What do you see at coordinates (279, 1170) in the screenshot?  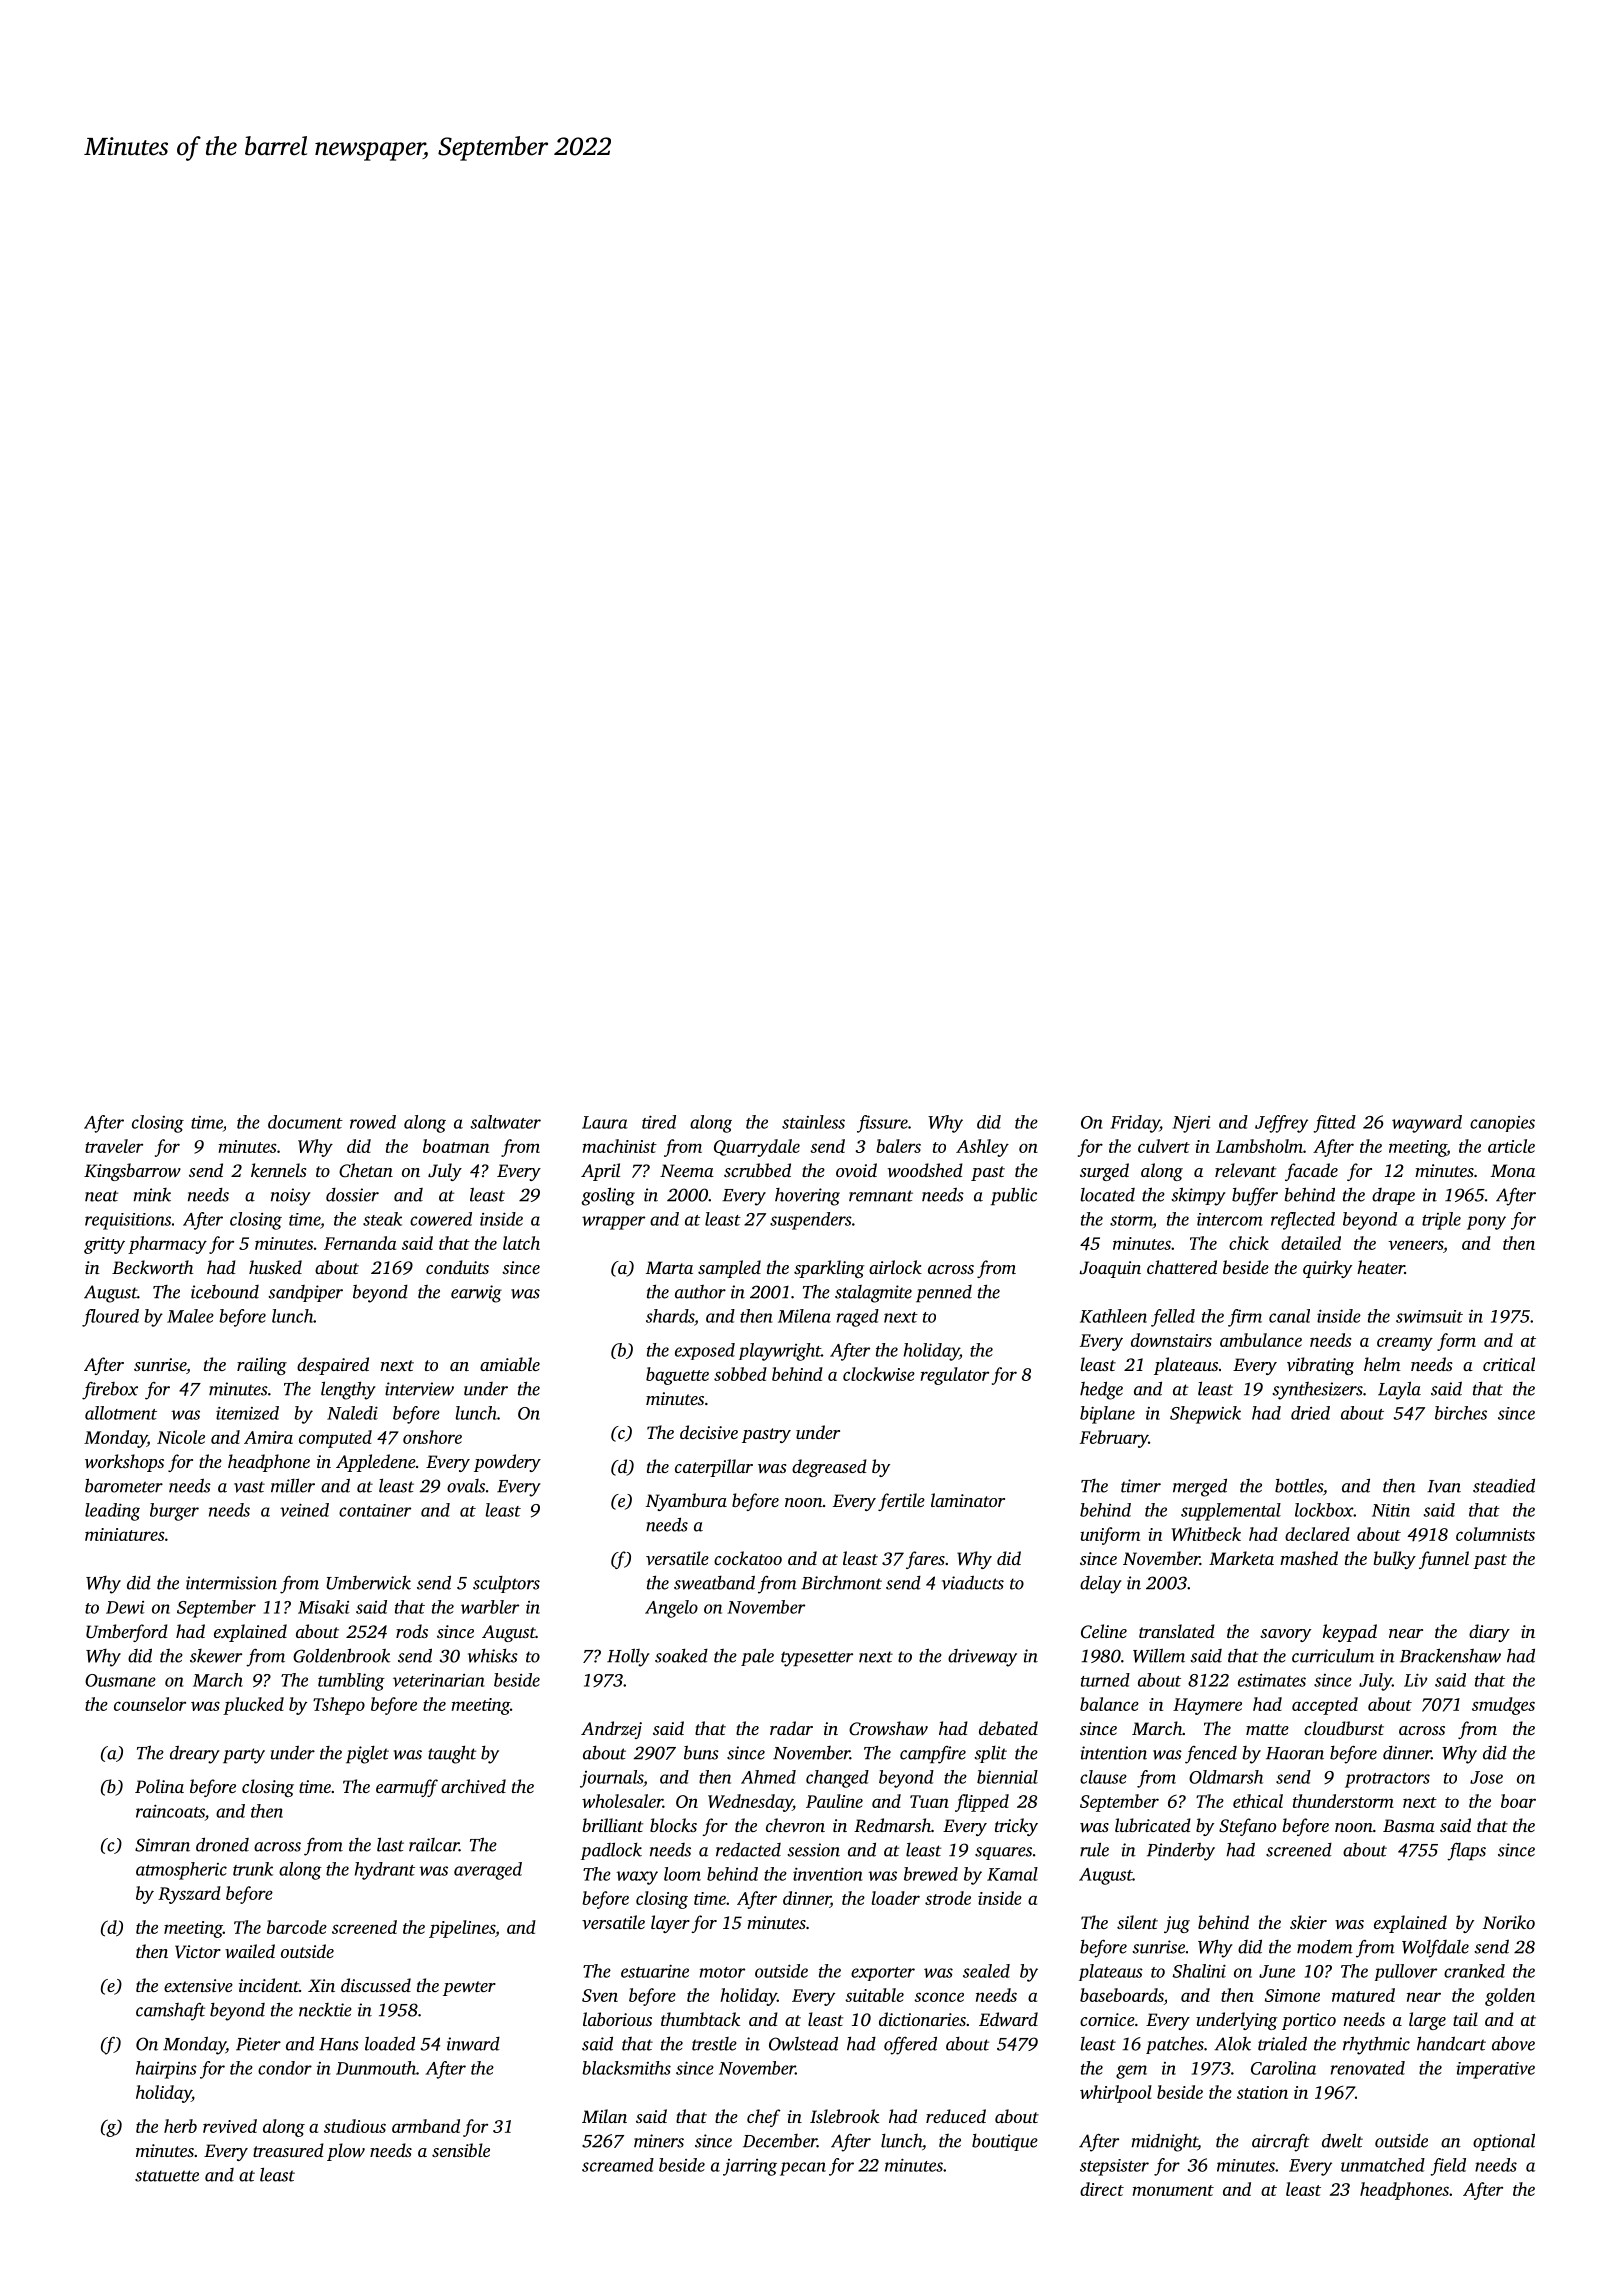 I see `kennels` at bounding box center [279, 1170].
